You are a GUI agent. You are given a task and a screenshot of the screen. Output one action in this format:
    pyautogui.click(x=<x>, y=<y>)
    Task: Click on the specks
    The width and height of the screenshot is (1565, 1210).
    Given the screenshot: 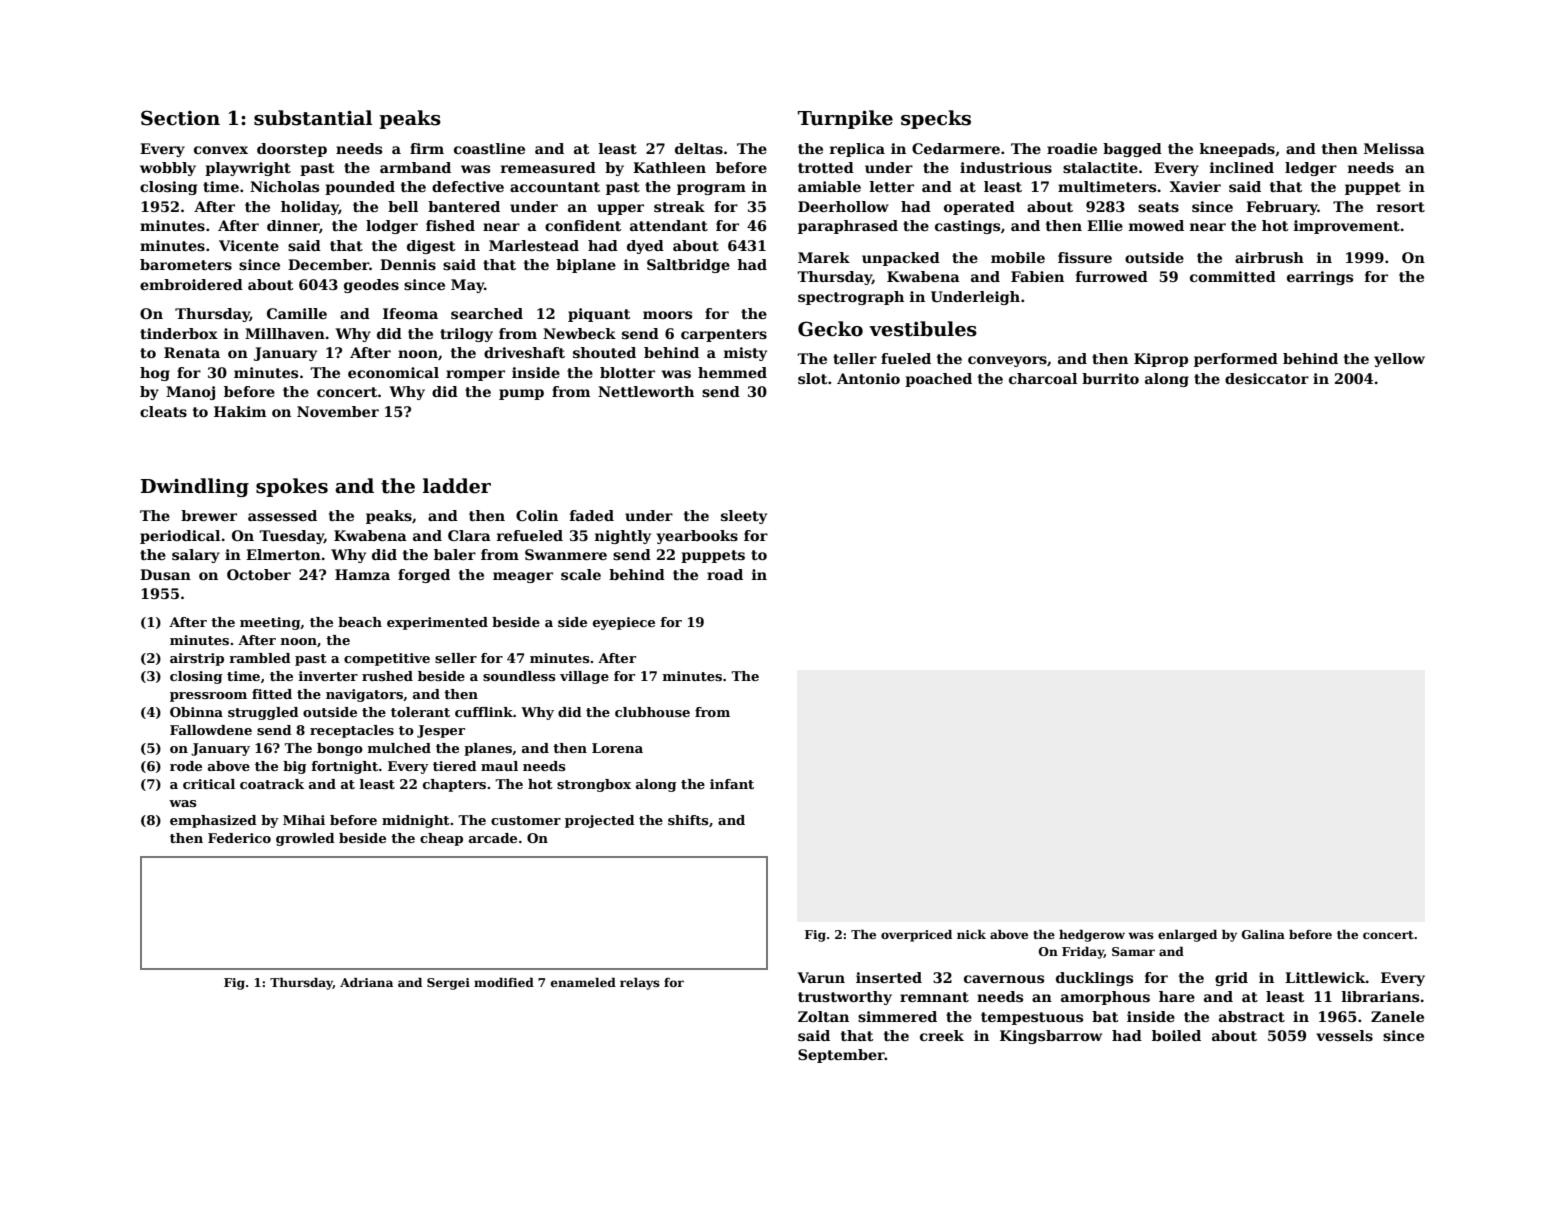 What is the action you would take?
    pyautogui.click(x=936, y=119)
